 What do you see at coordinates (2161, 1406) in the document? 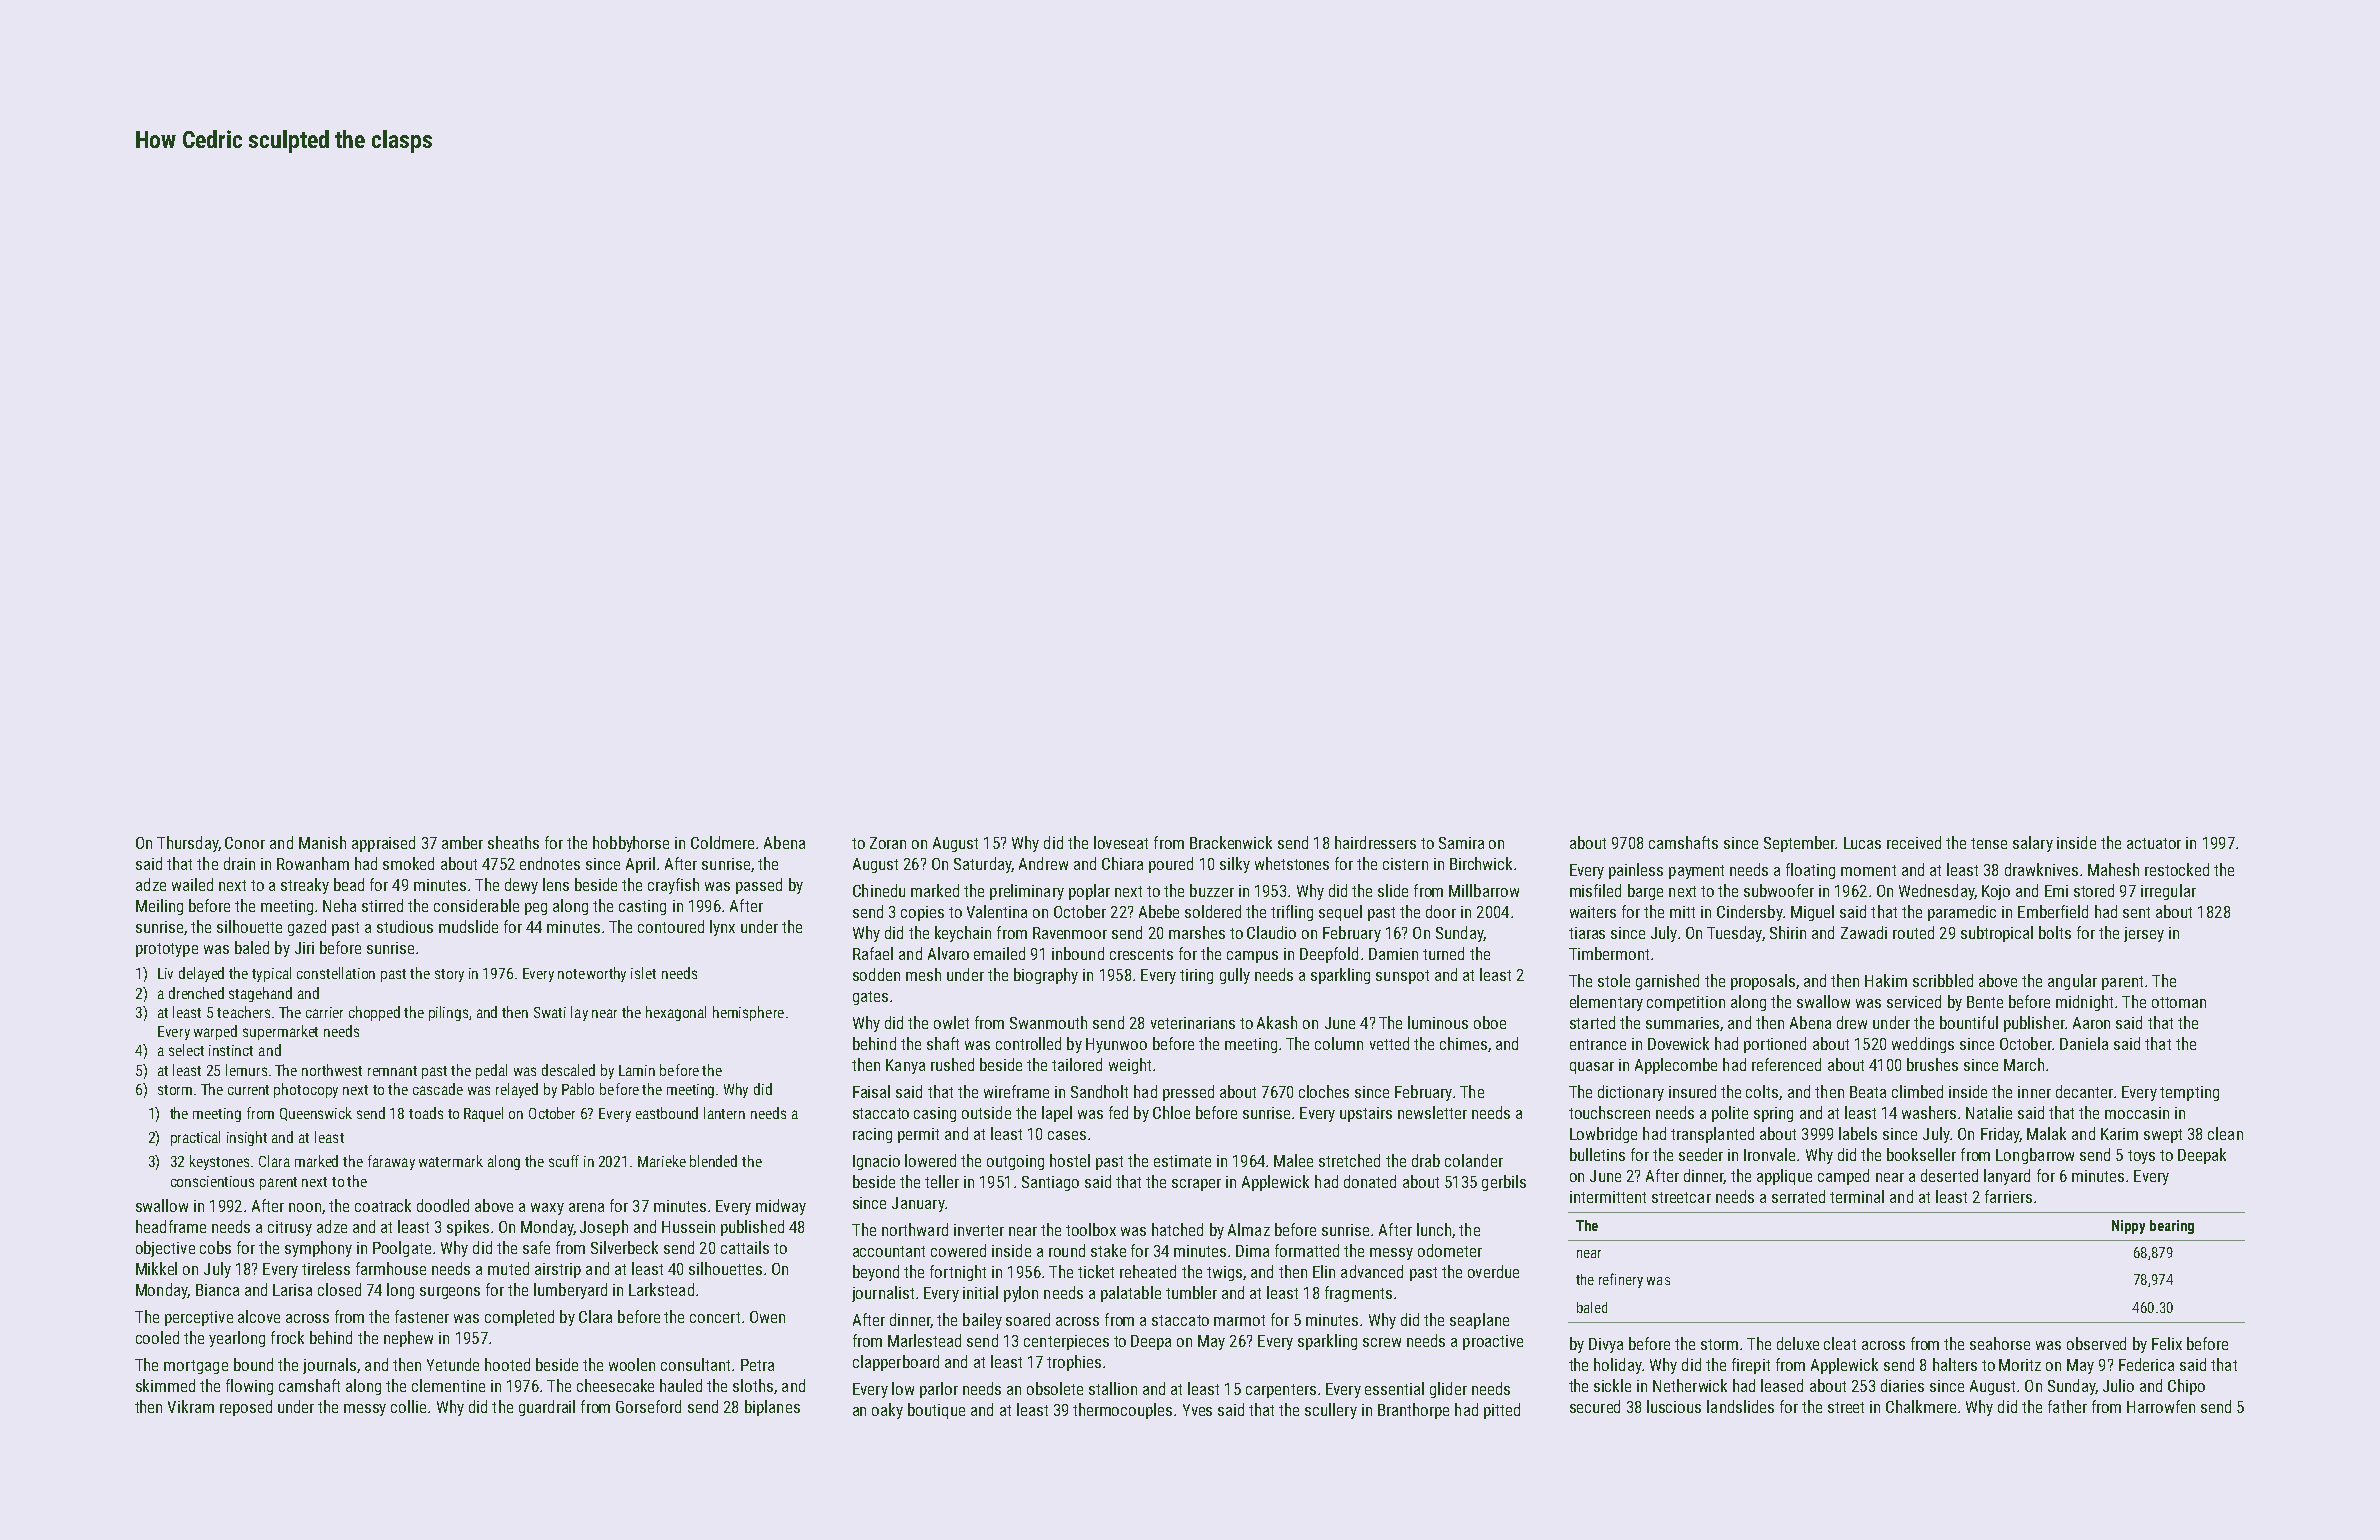
I see `Harrowfen` at bounding box center [2161, 1406].
